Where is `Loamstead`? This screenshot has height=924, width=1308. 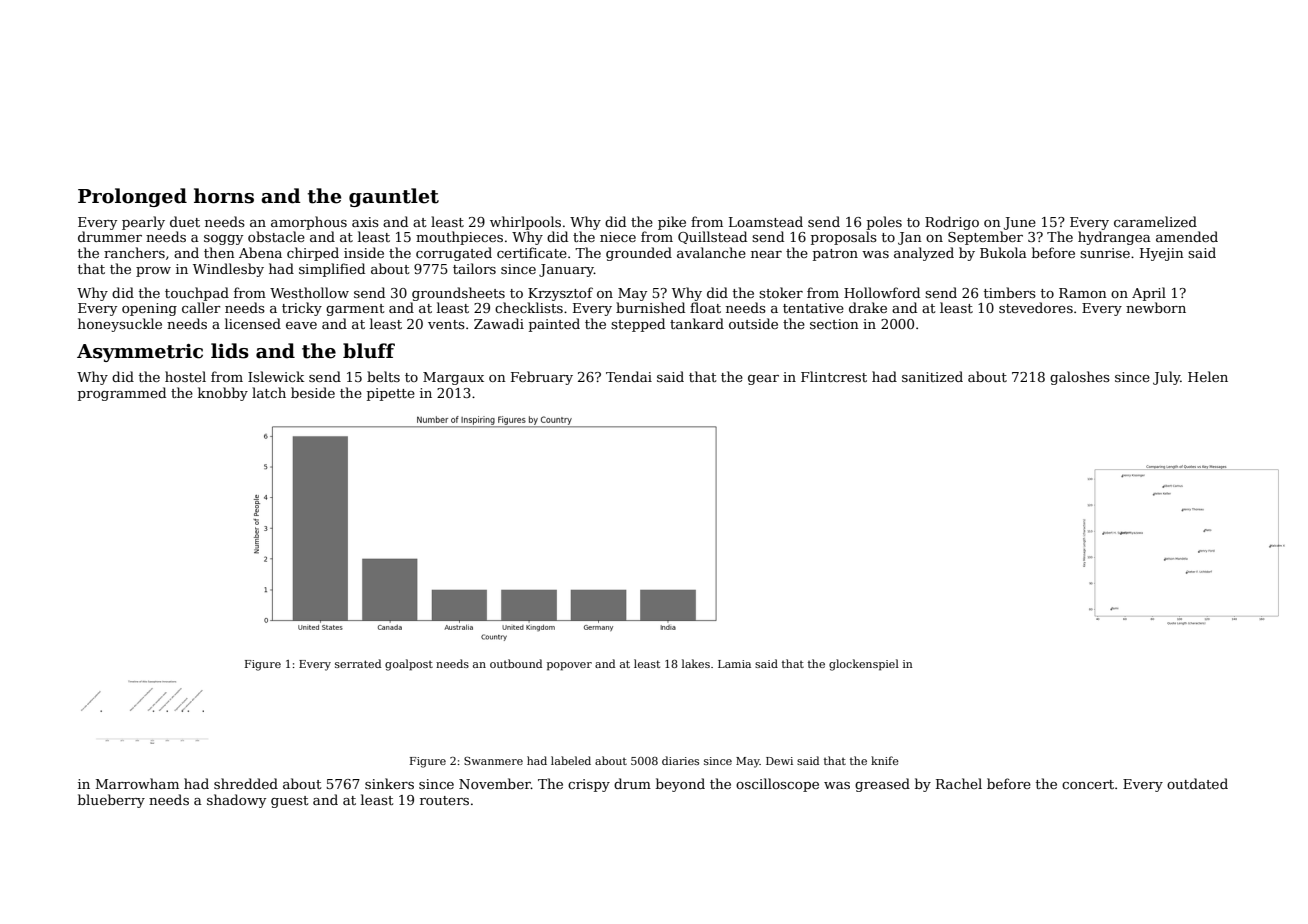 Loamstead is located at coordinates (766, 221).
